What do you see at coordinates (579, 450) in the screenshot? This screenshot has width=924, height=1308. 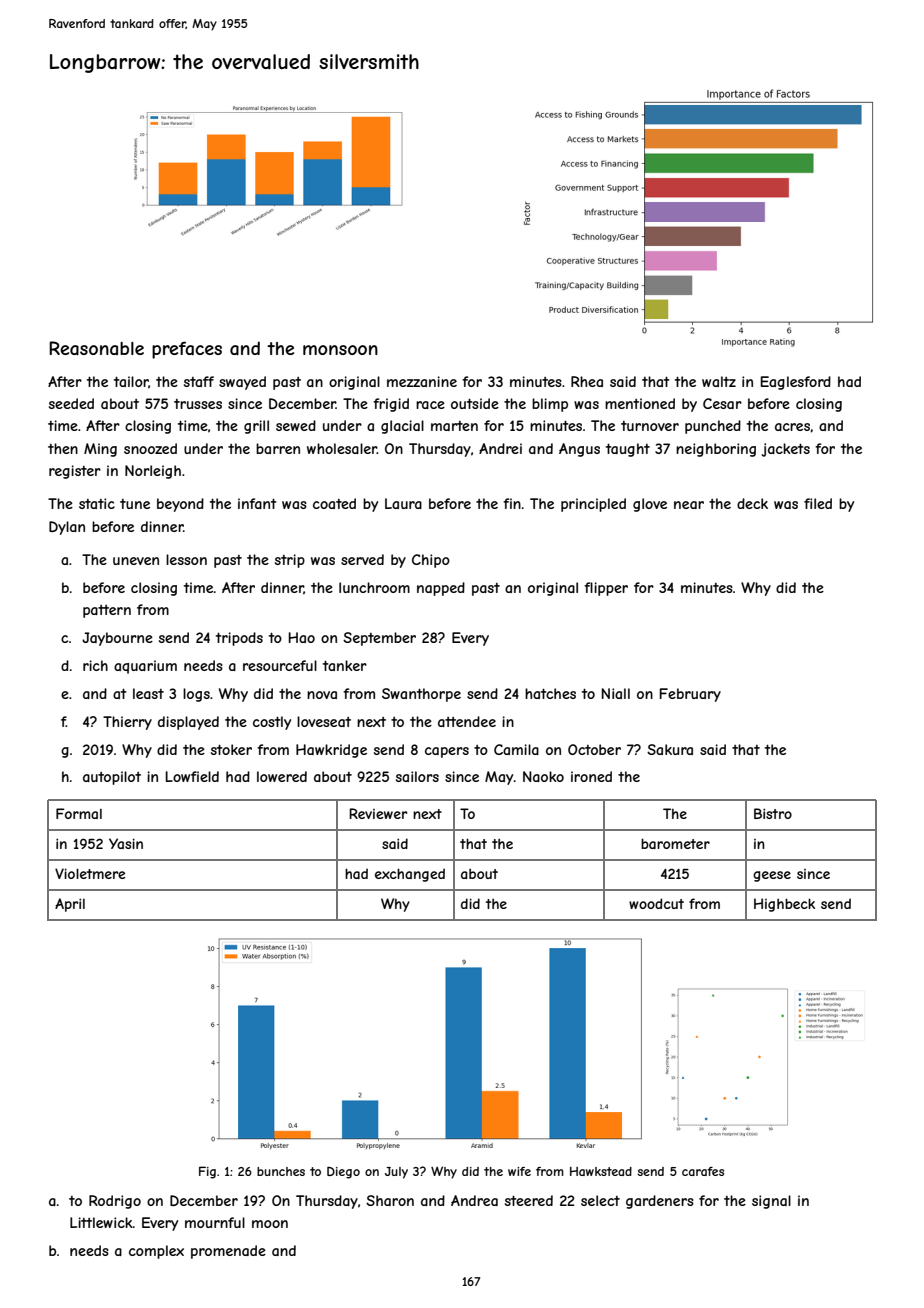 I see `Angus` at bounding box center [579, 450].
